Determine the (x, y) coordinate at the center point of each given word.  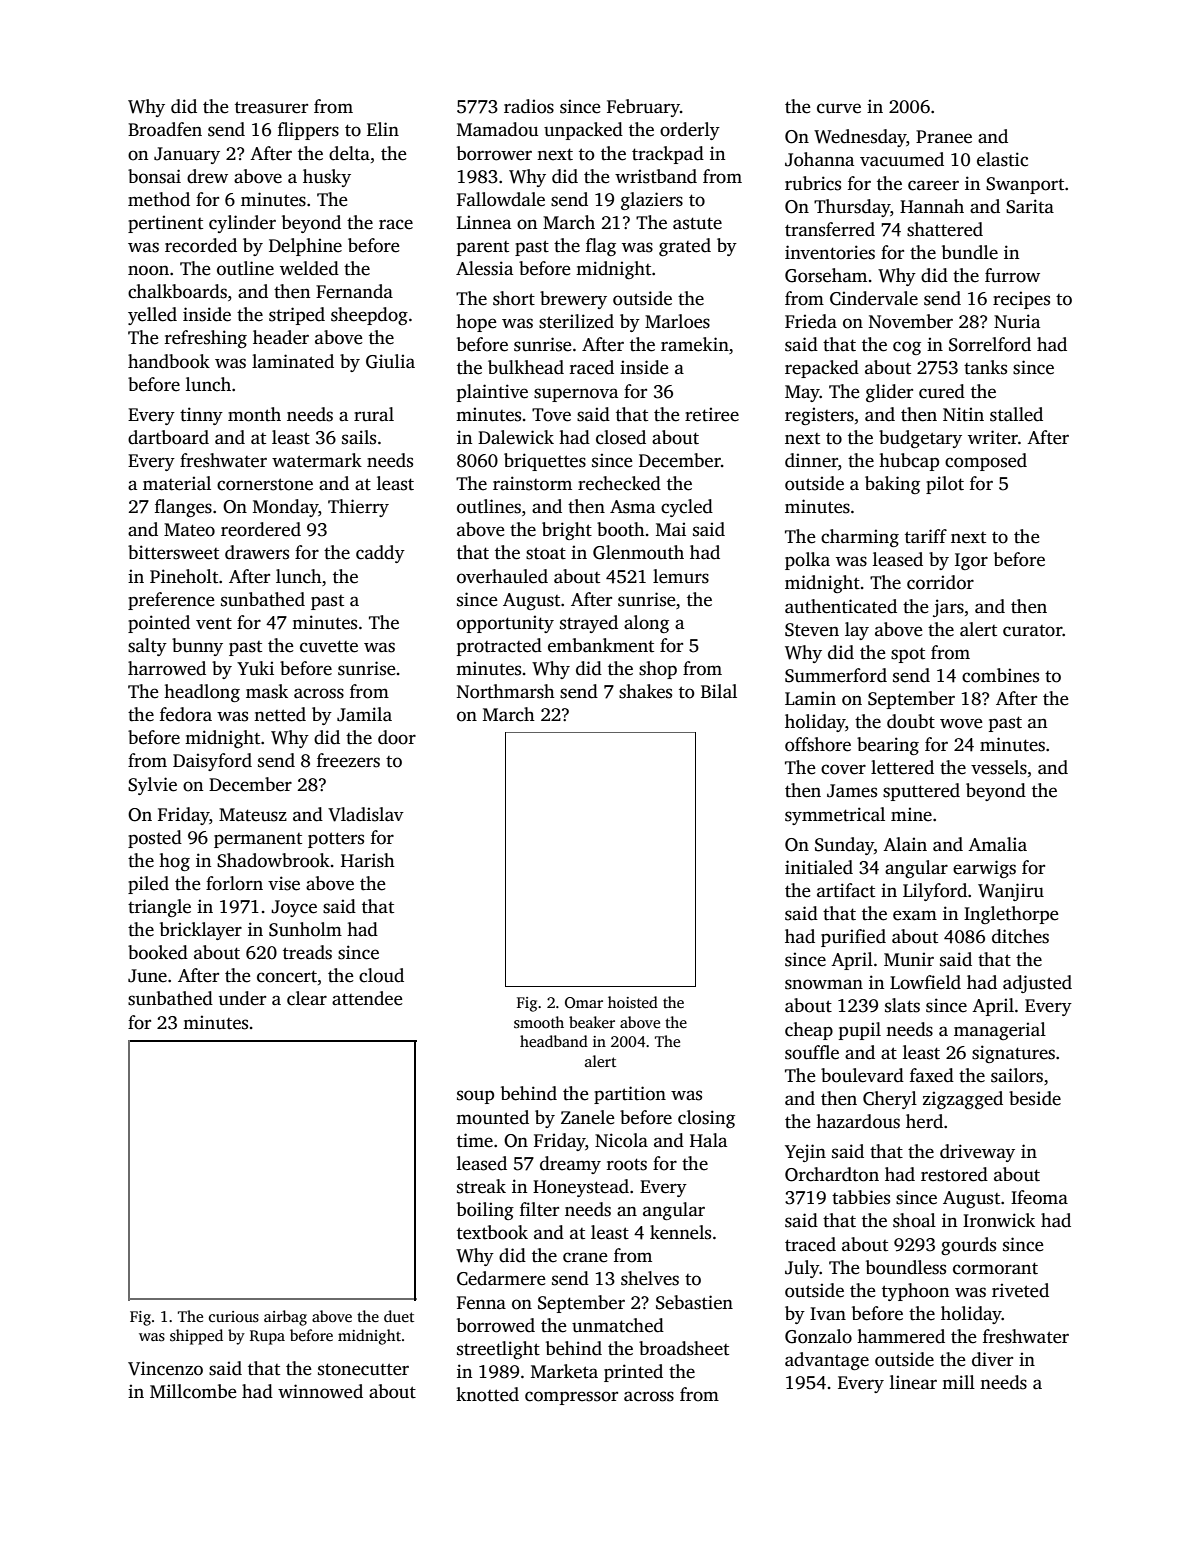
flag (601, 247)
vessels (999, 767)
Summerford (836, 675)
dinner (811, 460)
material (177, 483)
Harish (368, 860)
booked (158, 952)
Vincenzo (165, 1368)
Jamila (364, 714)
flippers (308, 131)
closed (621, 437)
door (397, 737)
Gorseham (826, 275)
